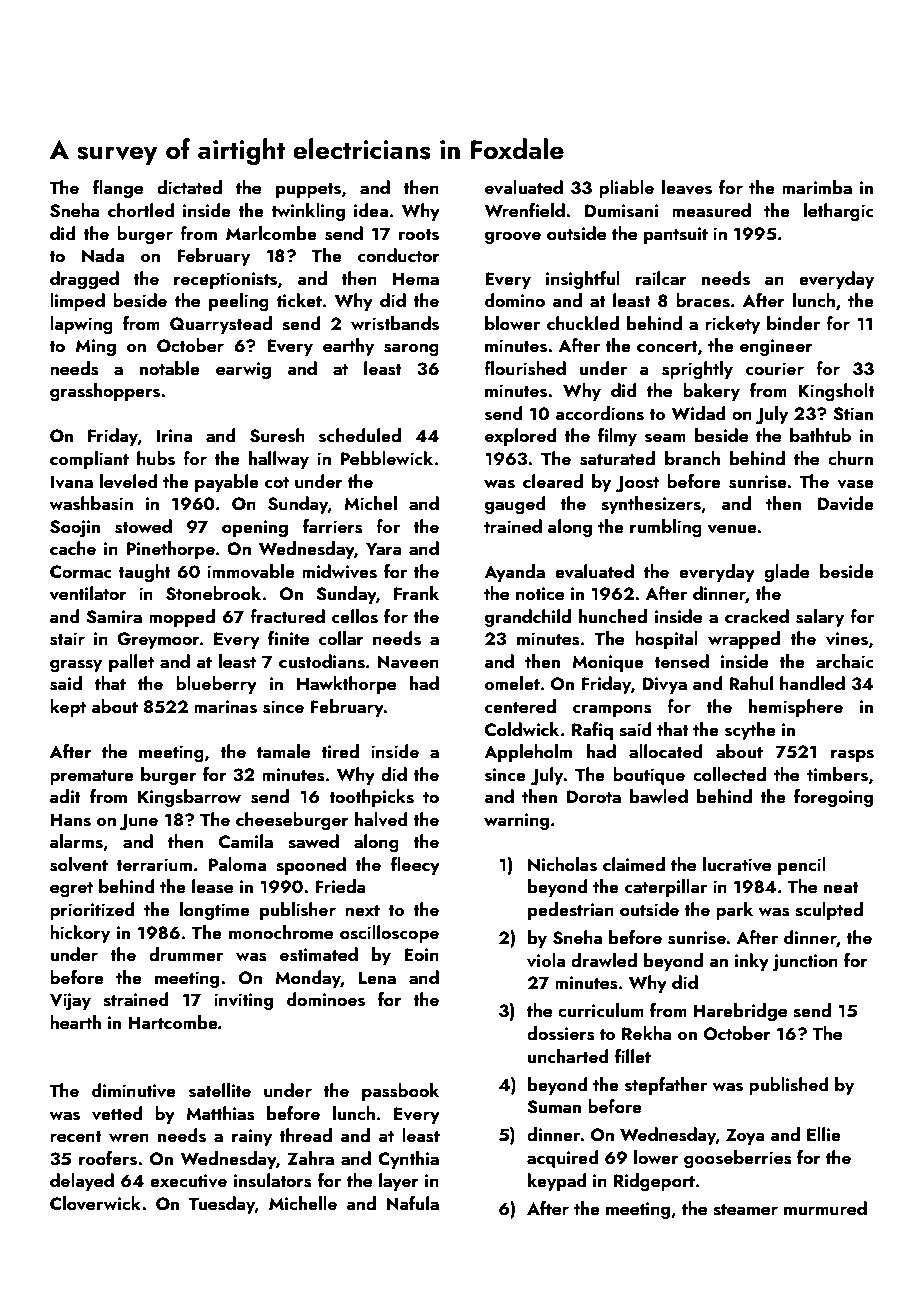 The height and width of the page is (1314, 924). I want to click on executive, so click(188, 1181).
